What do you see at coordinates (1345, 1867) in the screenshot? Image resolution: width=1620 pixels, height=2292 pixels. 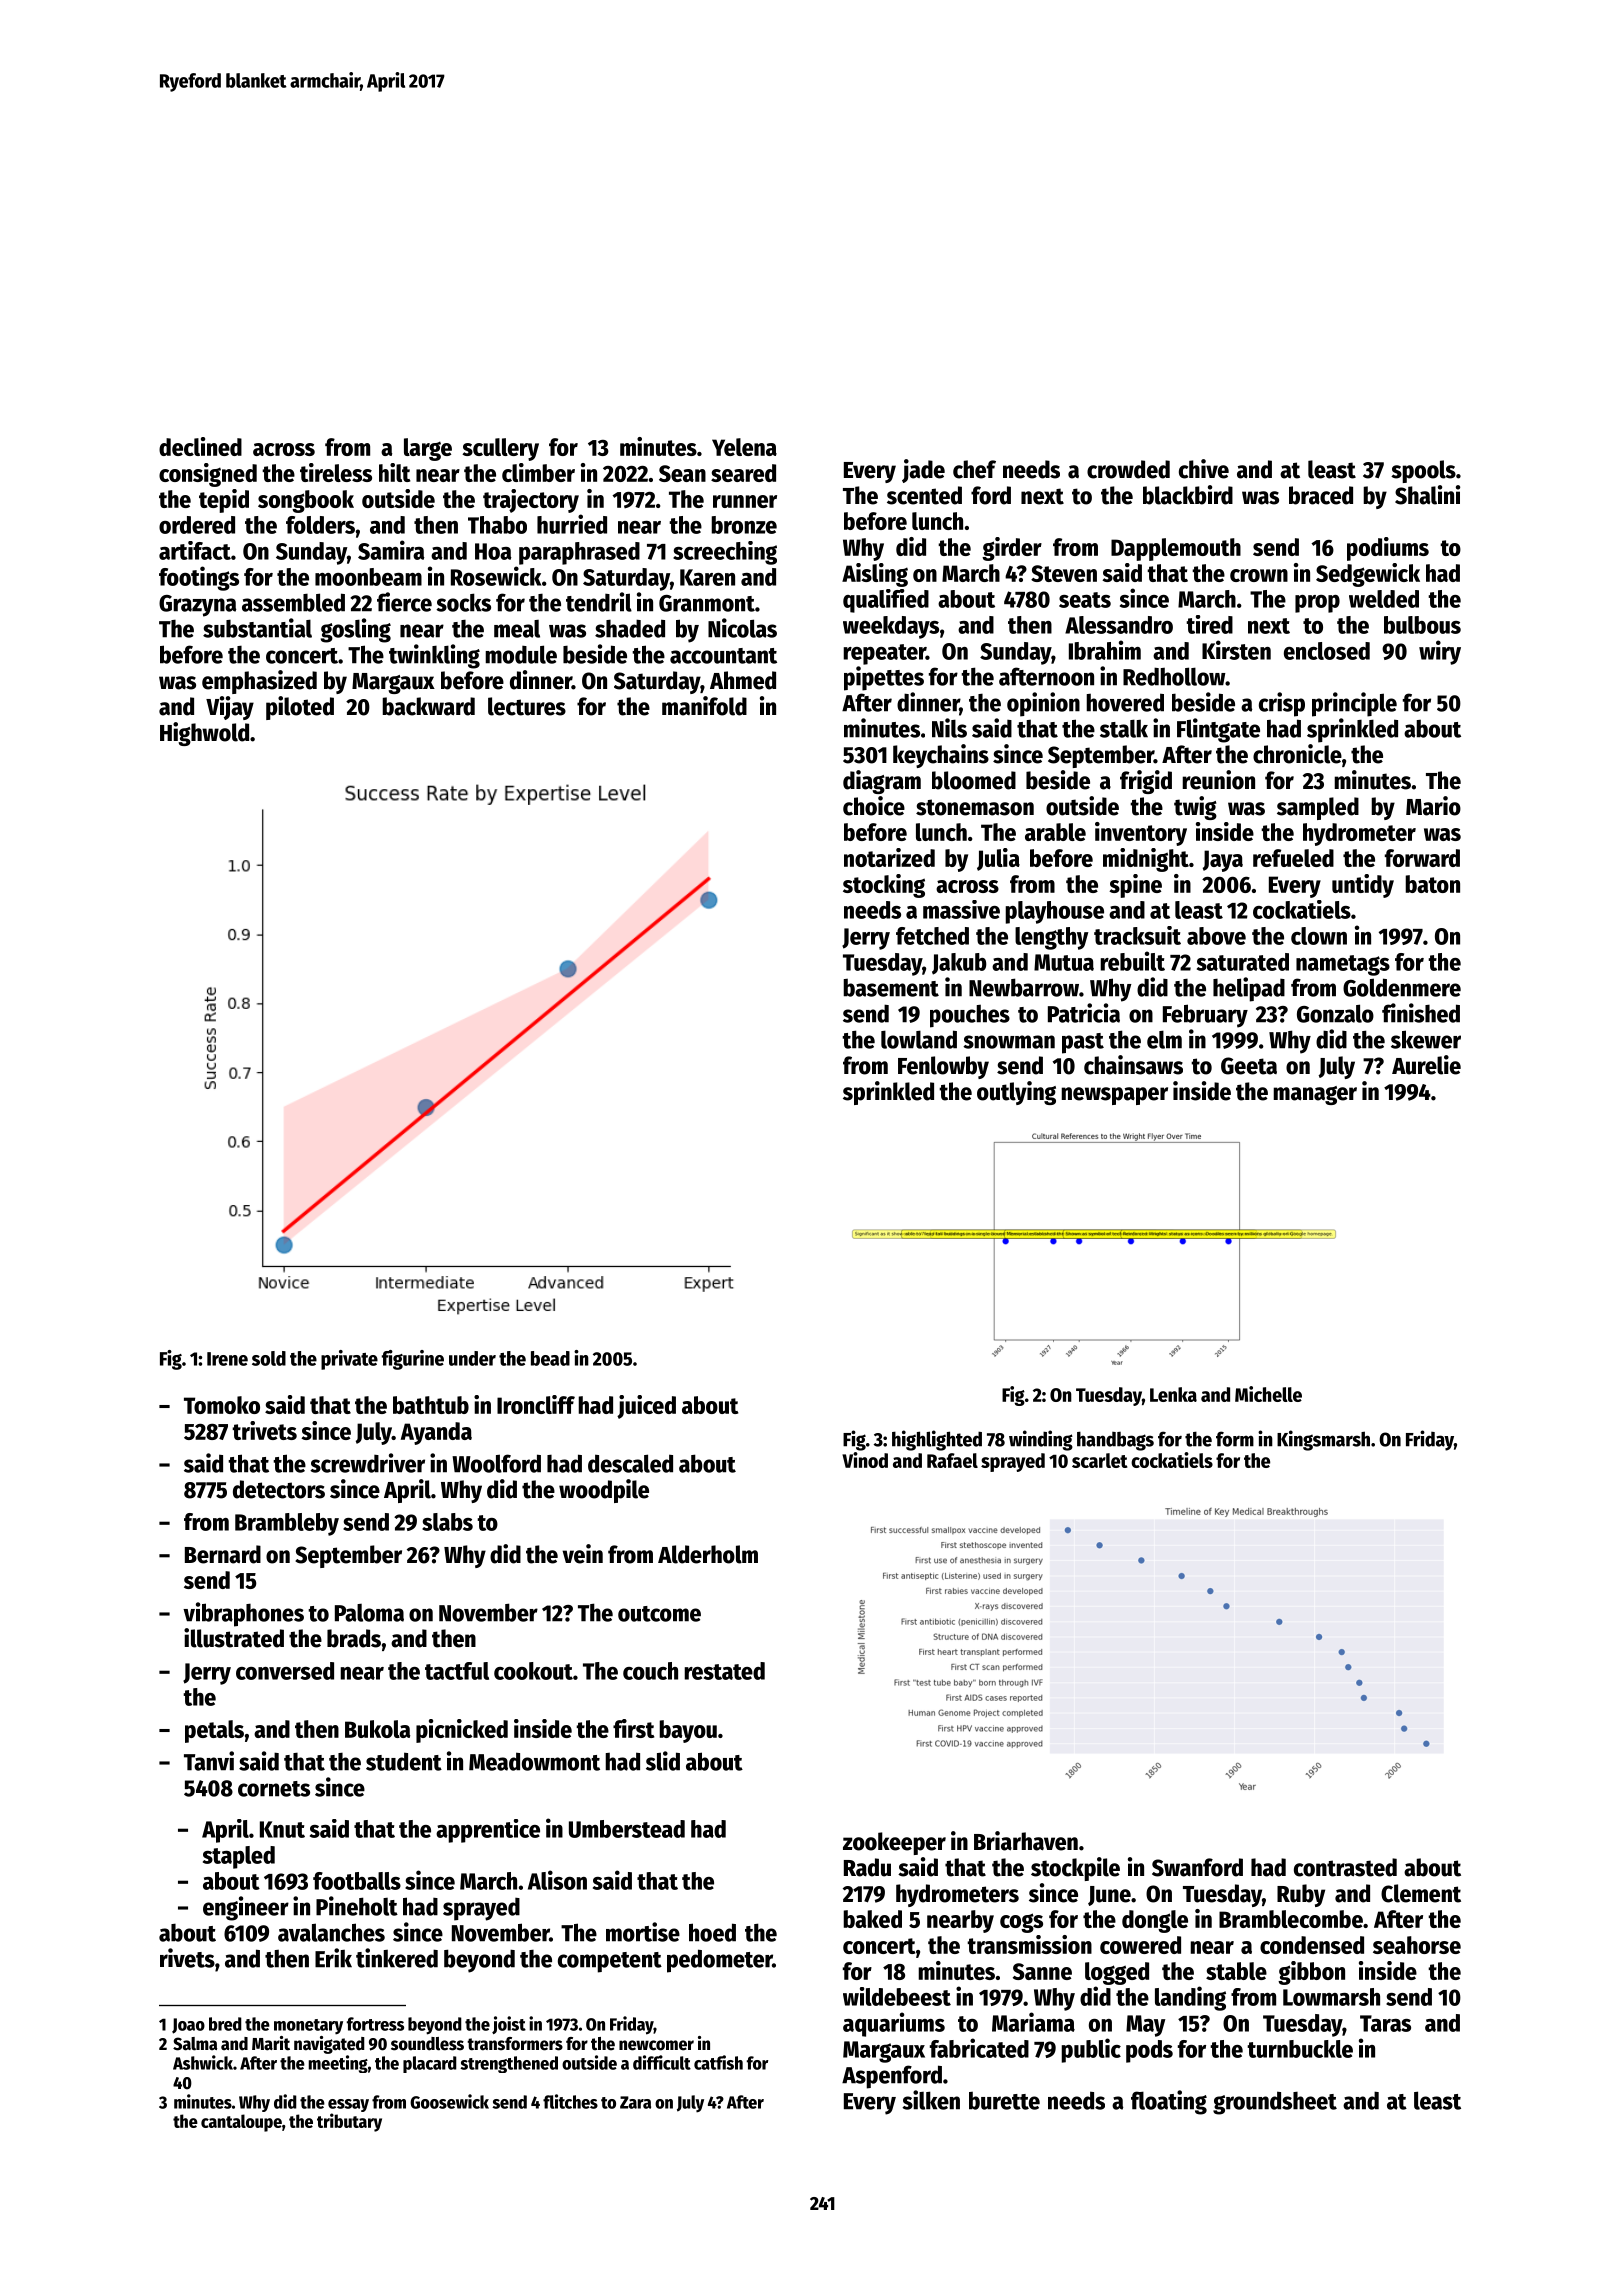 I see `contrasted` at bounding box center [1345, 1867].
